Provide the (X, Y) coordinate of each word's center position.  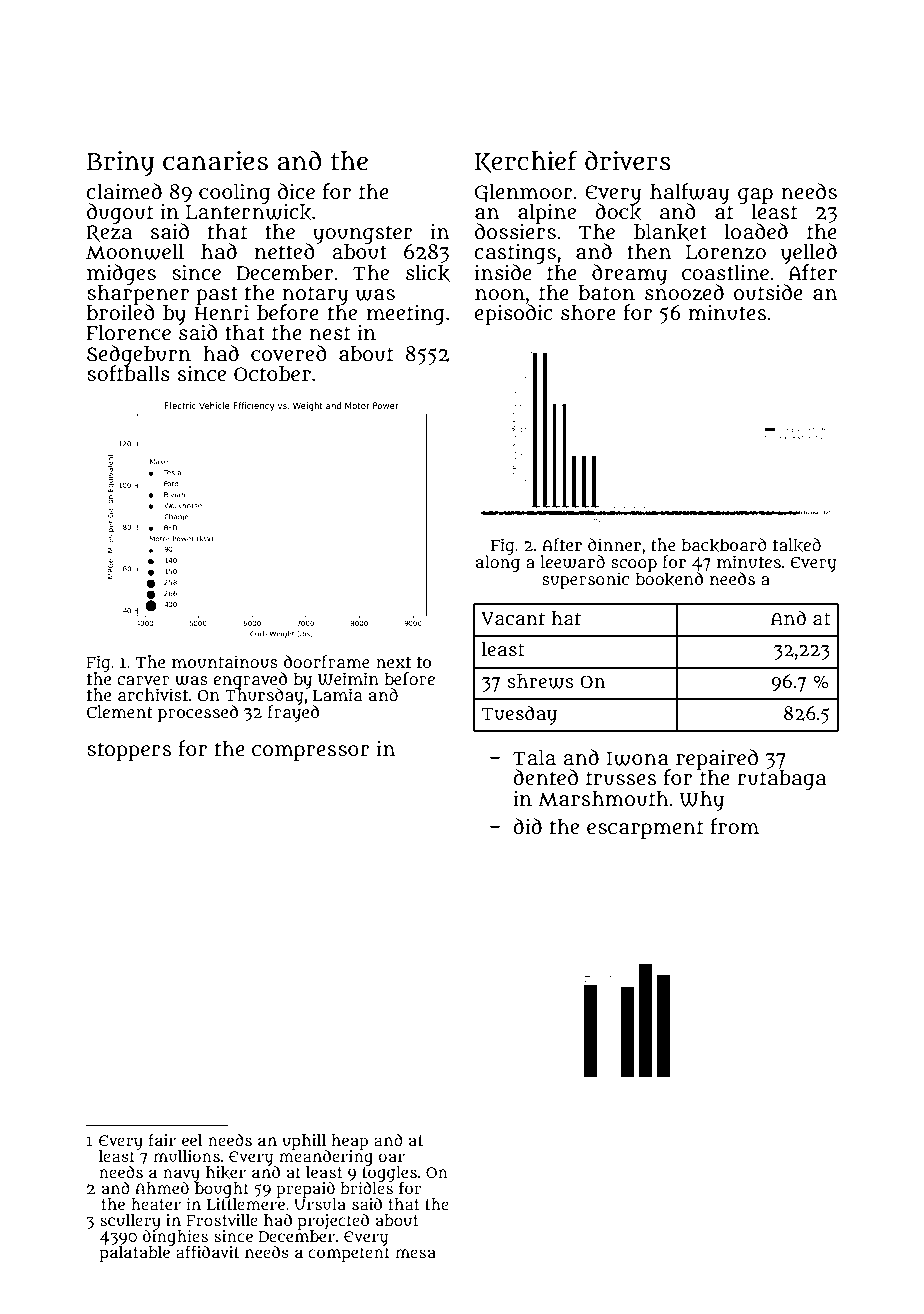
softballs (128, 373)
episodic (514, 314)
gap (755, 196)
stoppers (129, 751)
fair (162, 1140)
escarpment (645, 829)
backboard (724, 545)
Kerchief (526, 161)
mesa (416, 1253)
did (527, 826)
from (734, 826)
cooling (234, 193)
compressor (311, 752)
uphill (304, 1141)
